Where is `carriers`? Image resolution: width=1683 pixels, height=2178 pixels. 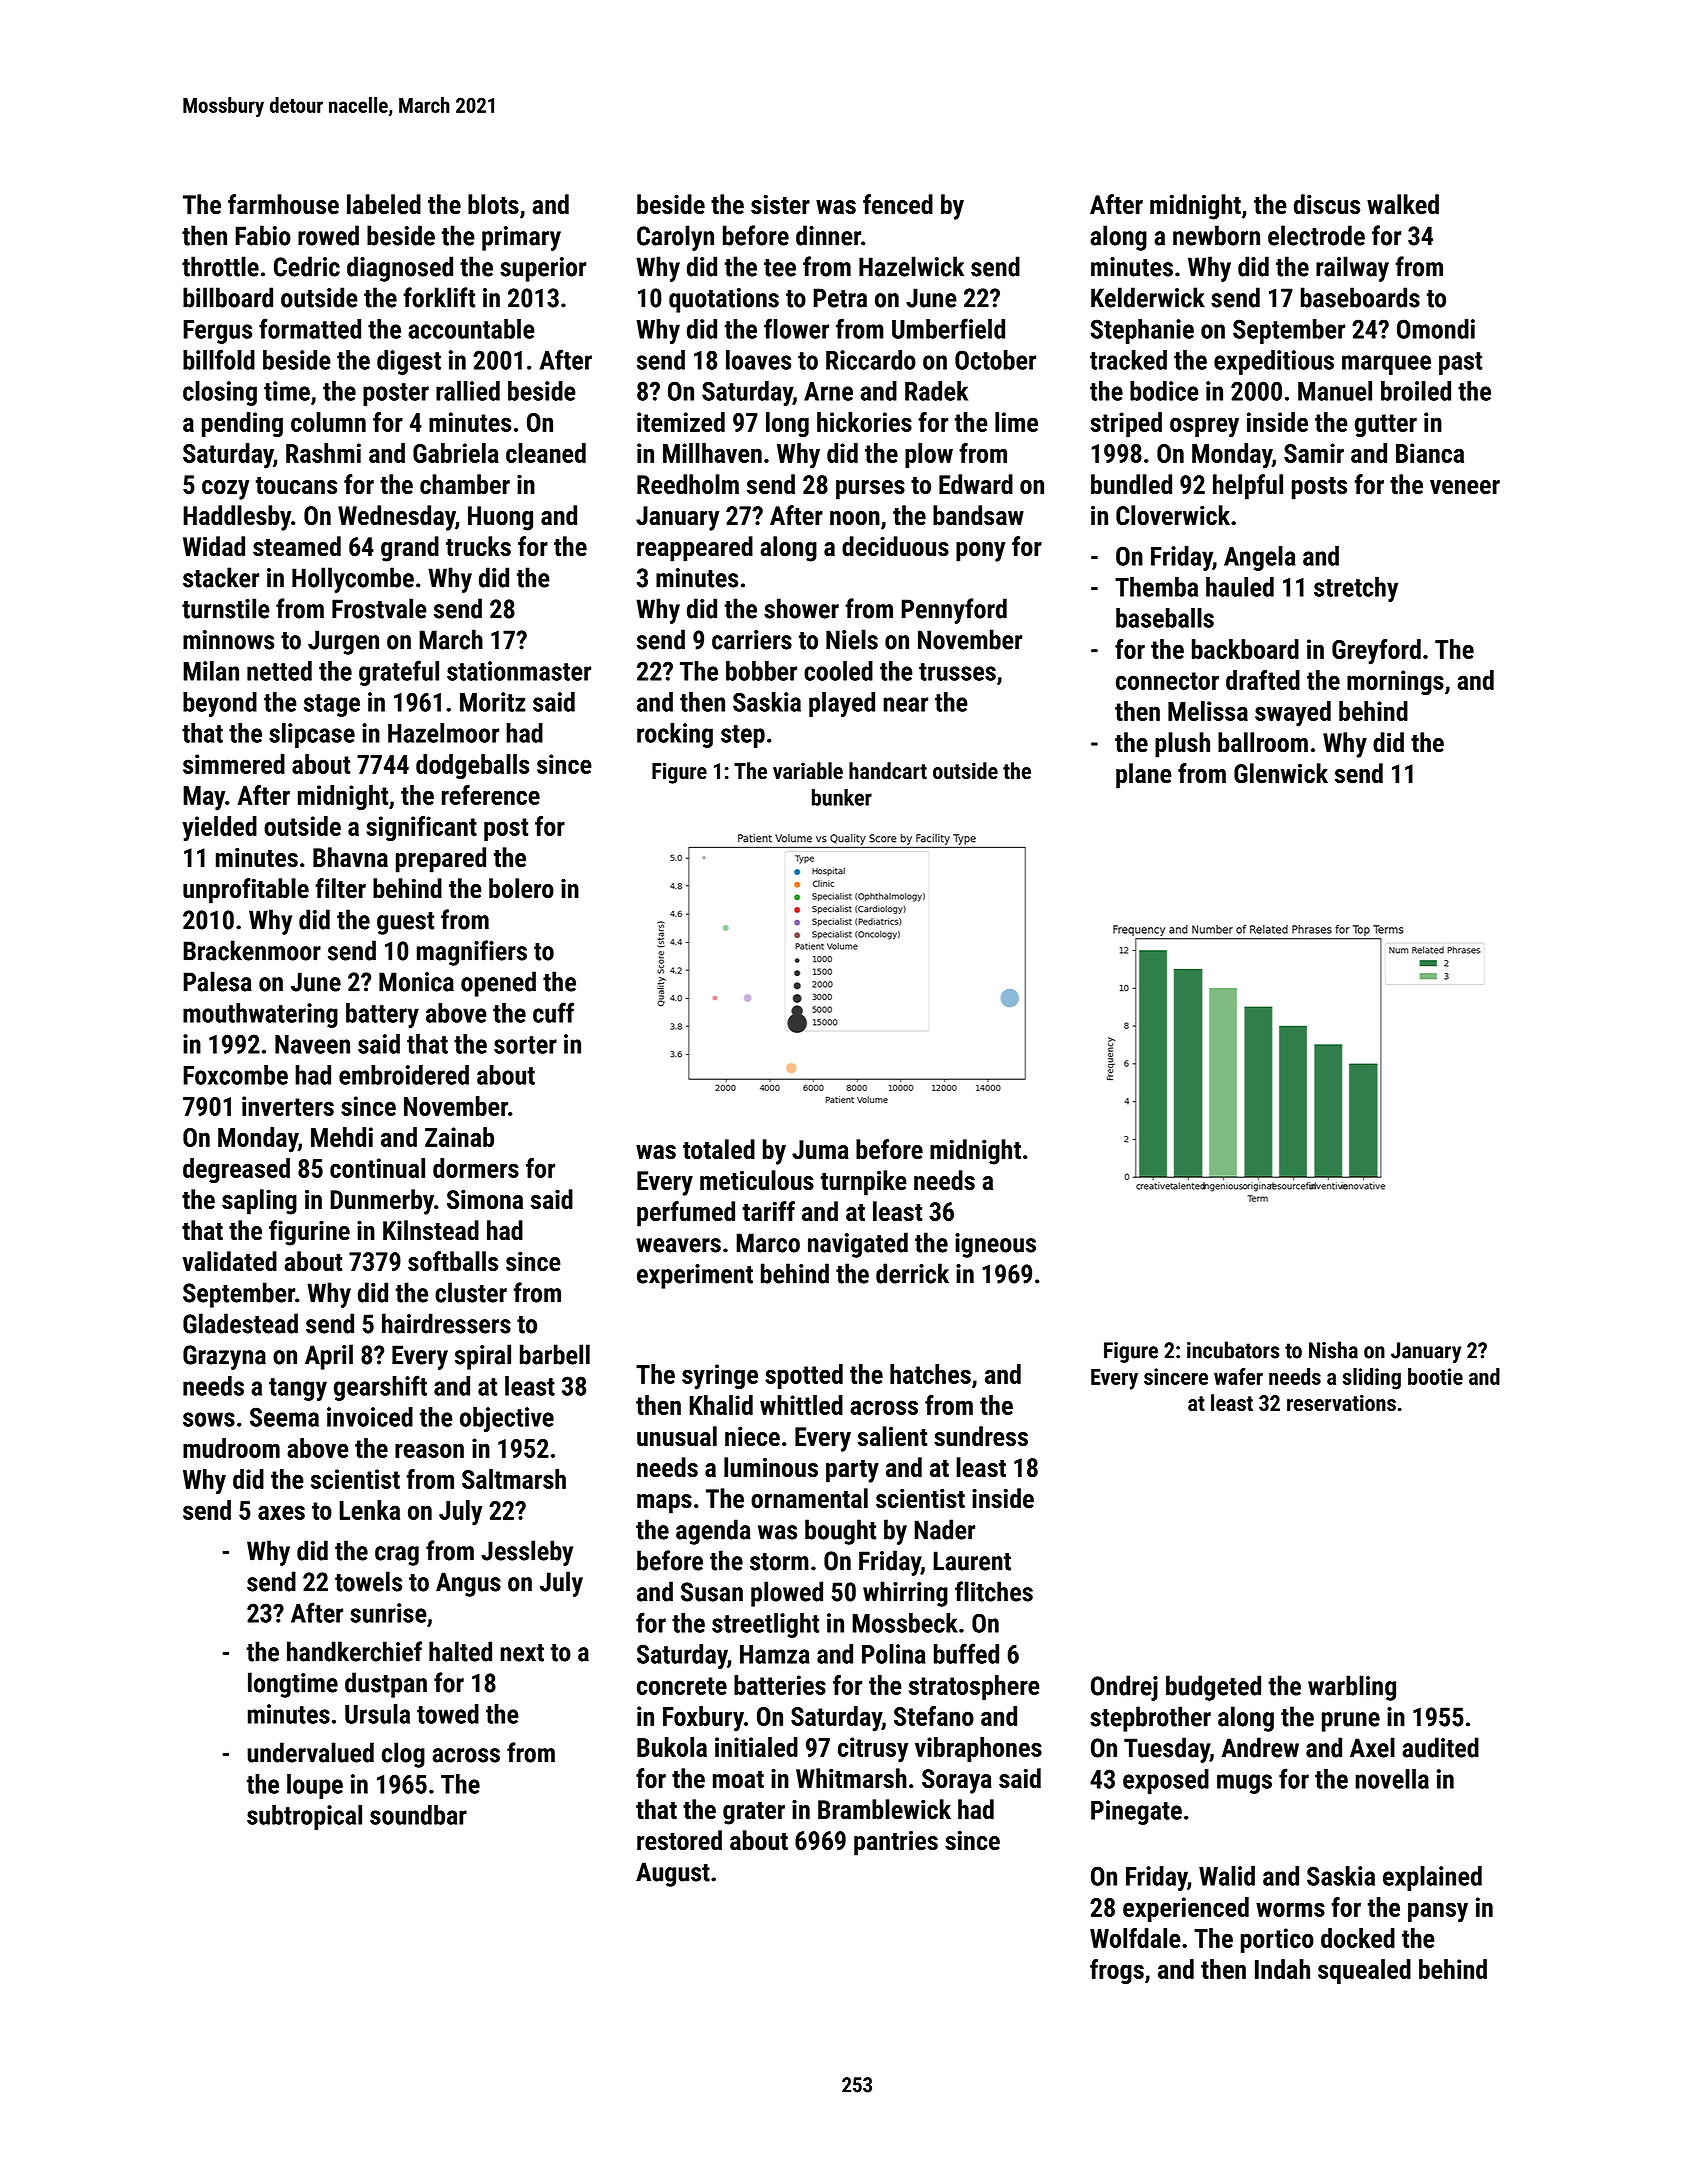
carriers is located at coordinates (752, 640).
